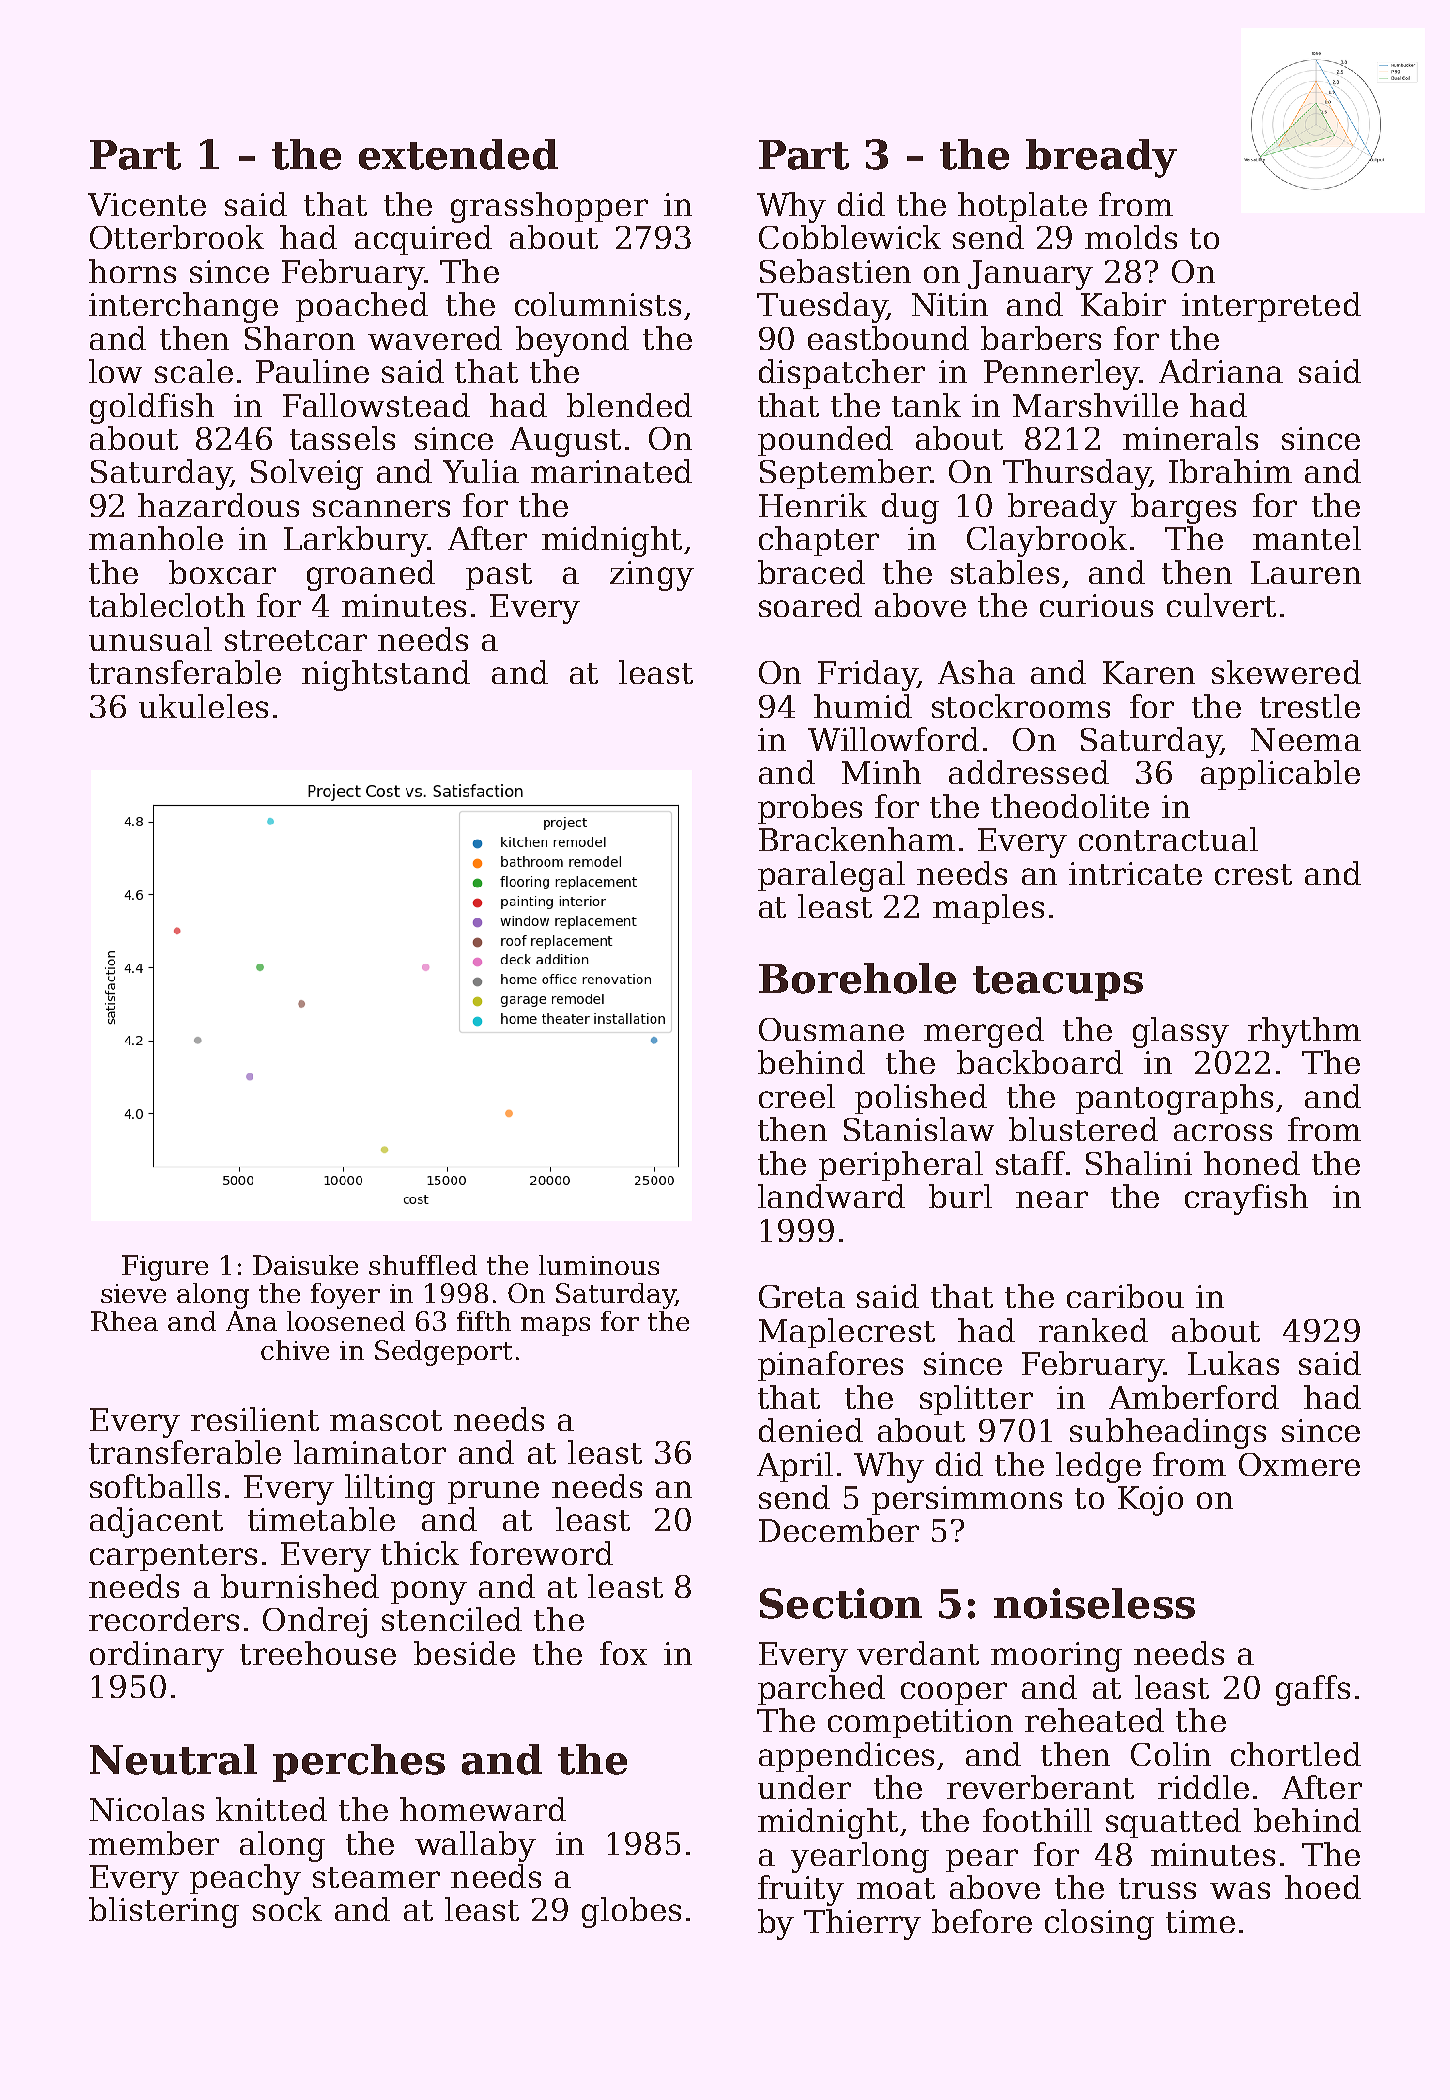 This image has width=1450, height=2100. What do you see at coordinates (862, 1924) in the image?
I see `Thierry` at bounding box center [862, 1924].
